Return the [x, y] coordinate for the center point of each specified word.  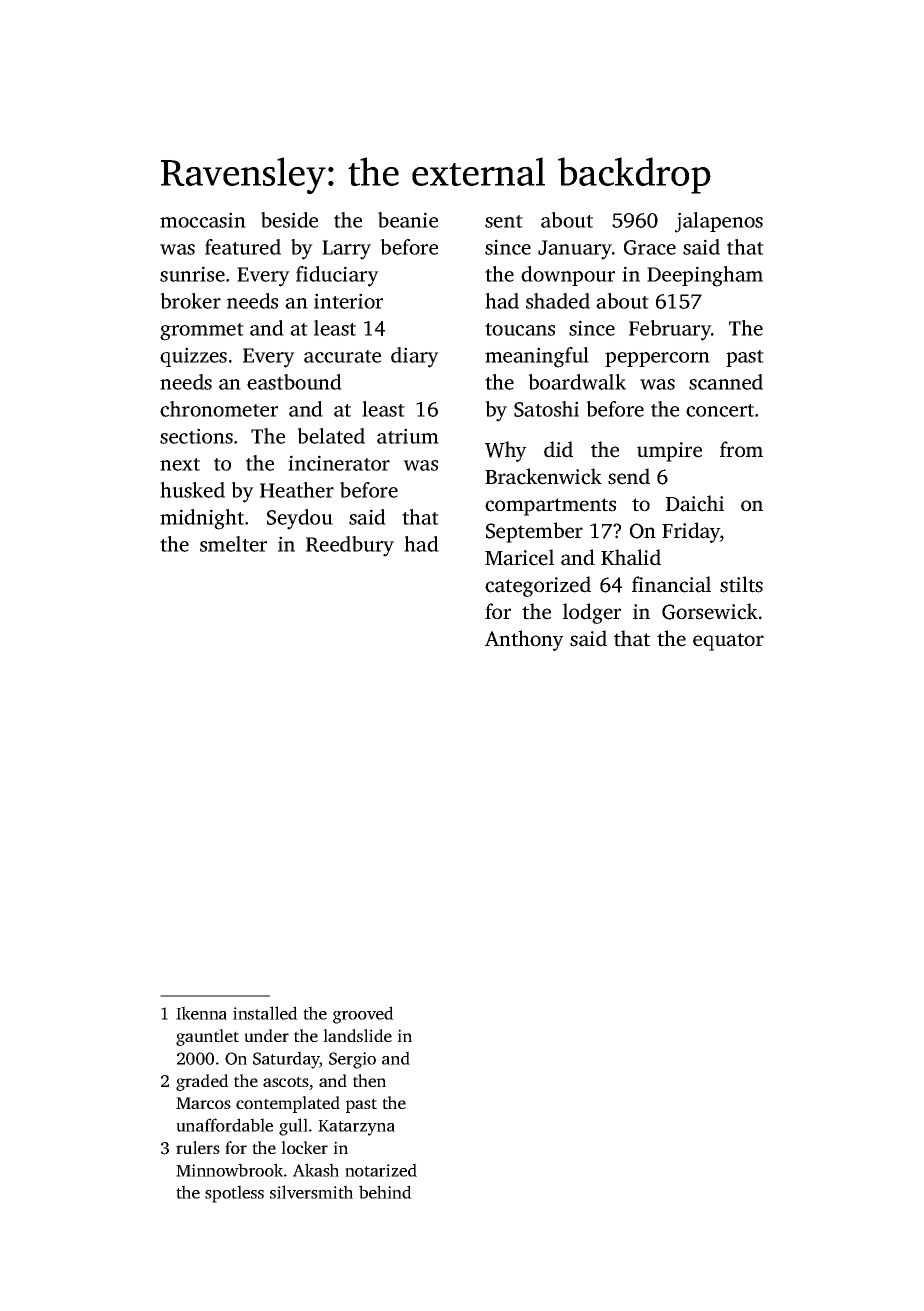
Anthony [524, 640]
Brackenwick [543, 476]
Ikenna [201, 1013]
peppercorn [657, 359]
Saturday [286, 1060]
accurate [342, 356]
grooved [363, 1015]
